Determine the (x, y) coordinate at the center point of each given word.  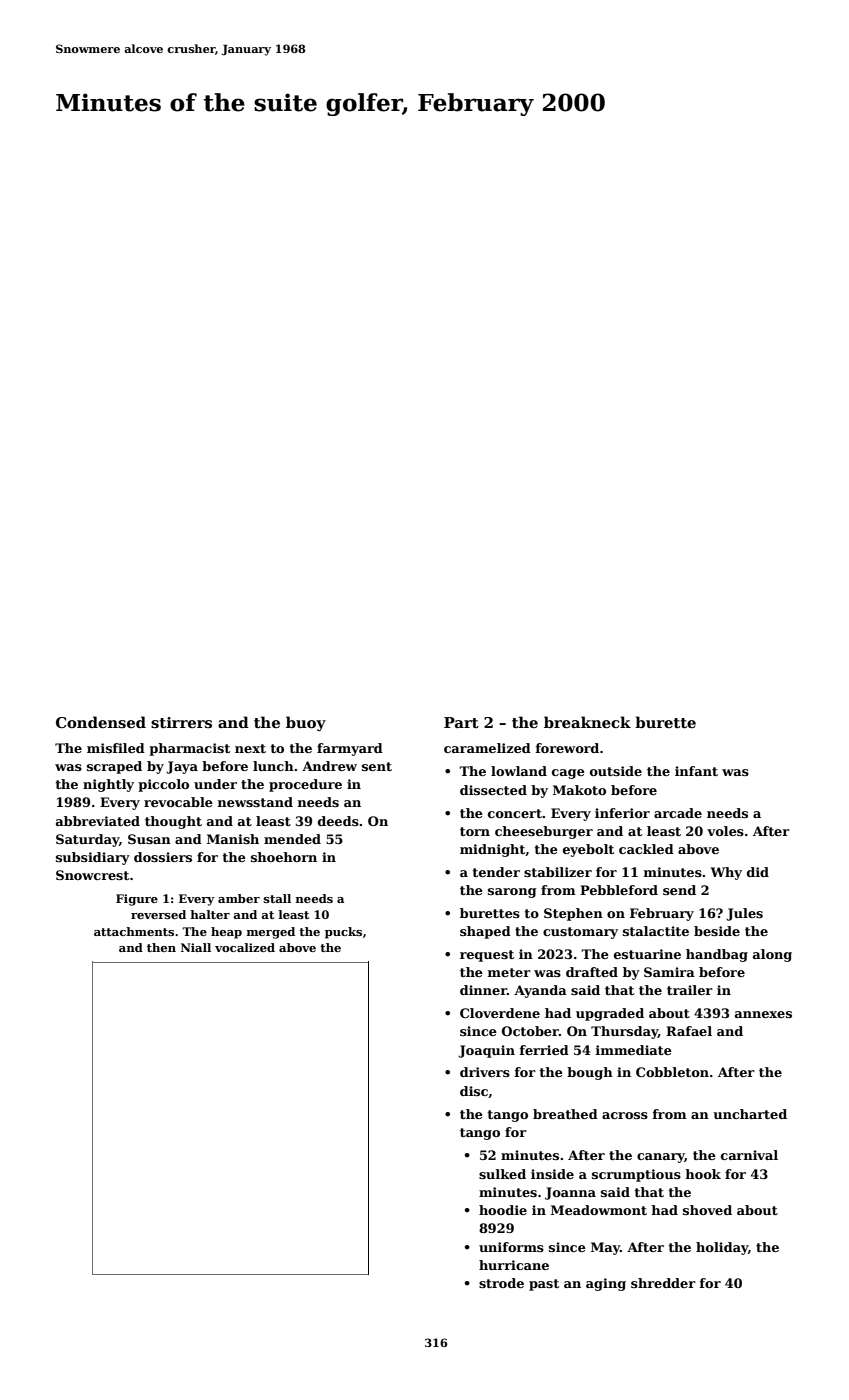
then (161, 947)
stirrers (181, 722)
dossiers (163, 857)
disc (474, 1091)
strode (501, 1283)
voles (725, 831)
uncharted (750, 1114)
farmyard (350, 749)
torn (475, 831)
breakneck (587, 722)
